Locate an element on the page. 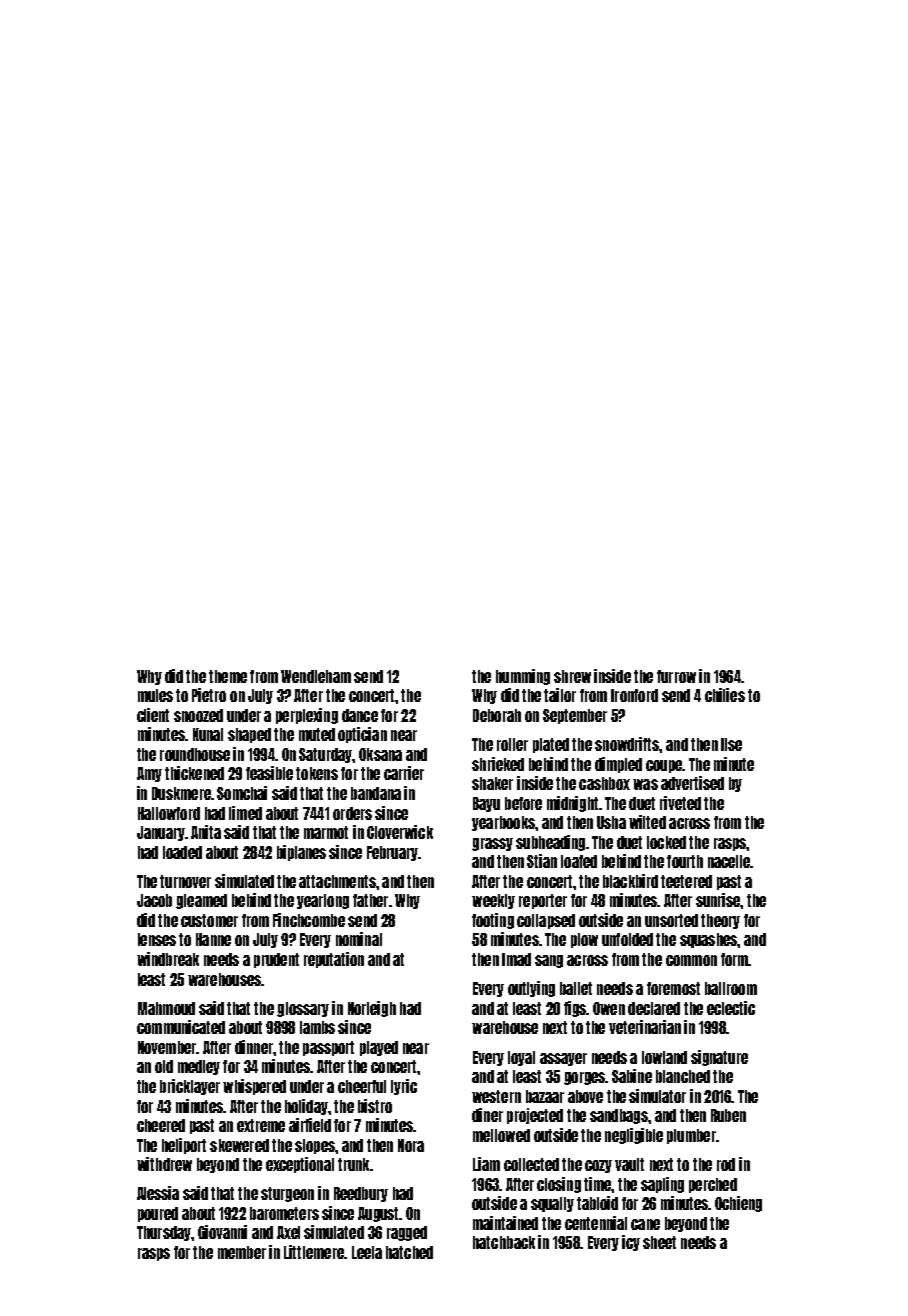  riveted is located at coordinates (680, 803).
